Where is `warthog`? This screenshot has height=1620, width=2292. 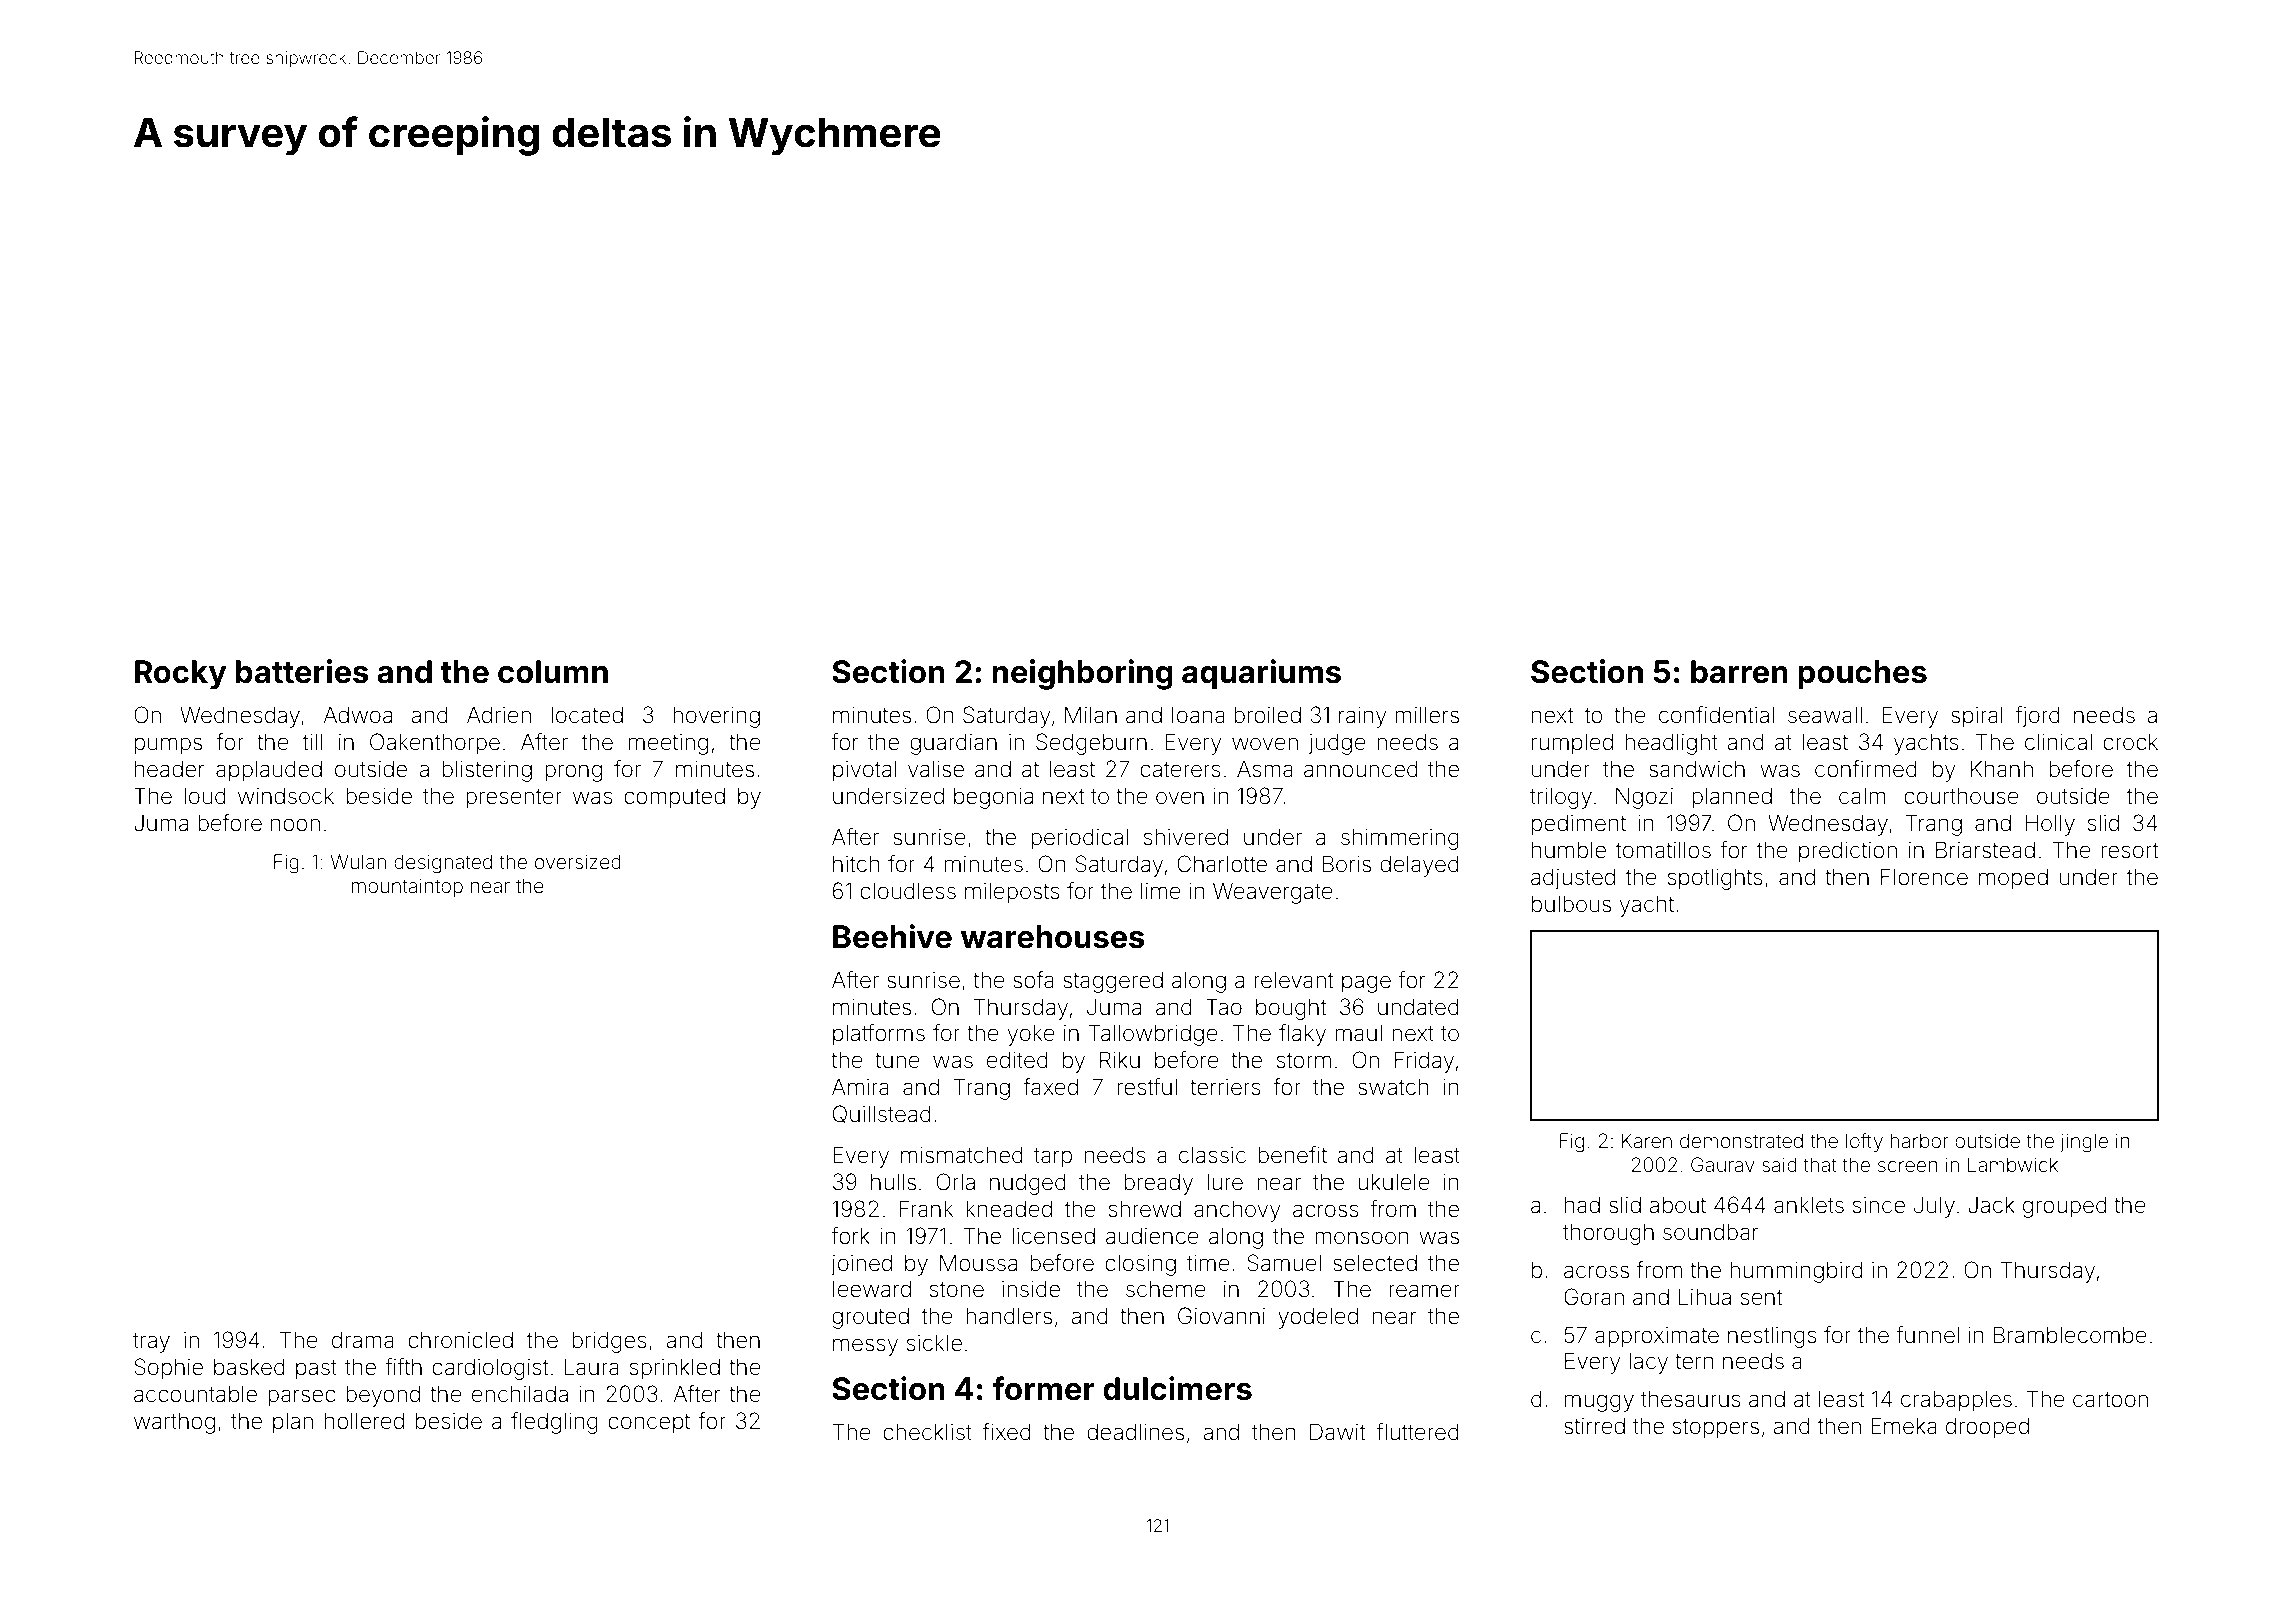 warthog is located at coordinates (174, 1423).
